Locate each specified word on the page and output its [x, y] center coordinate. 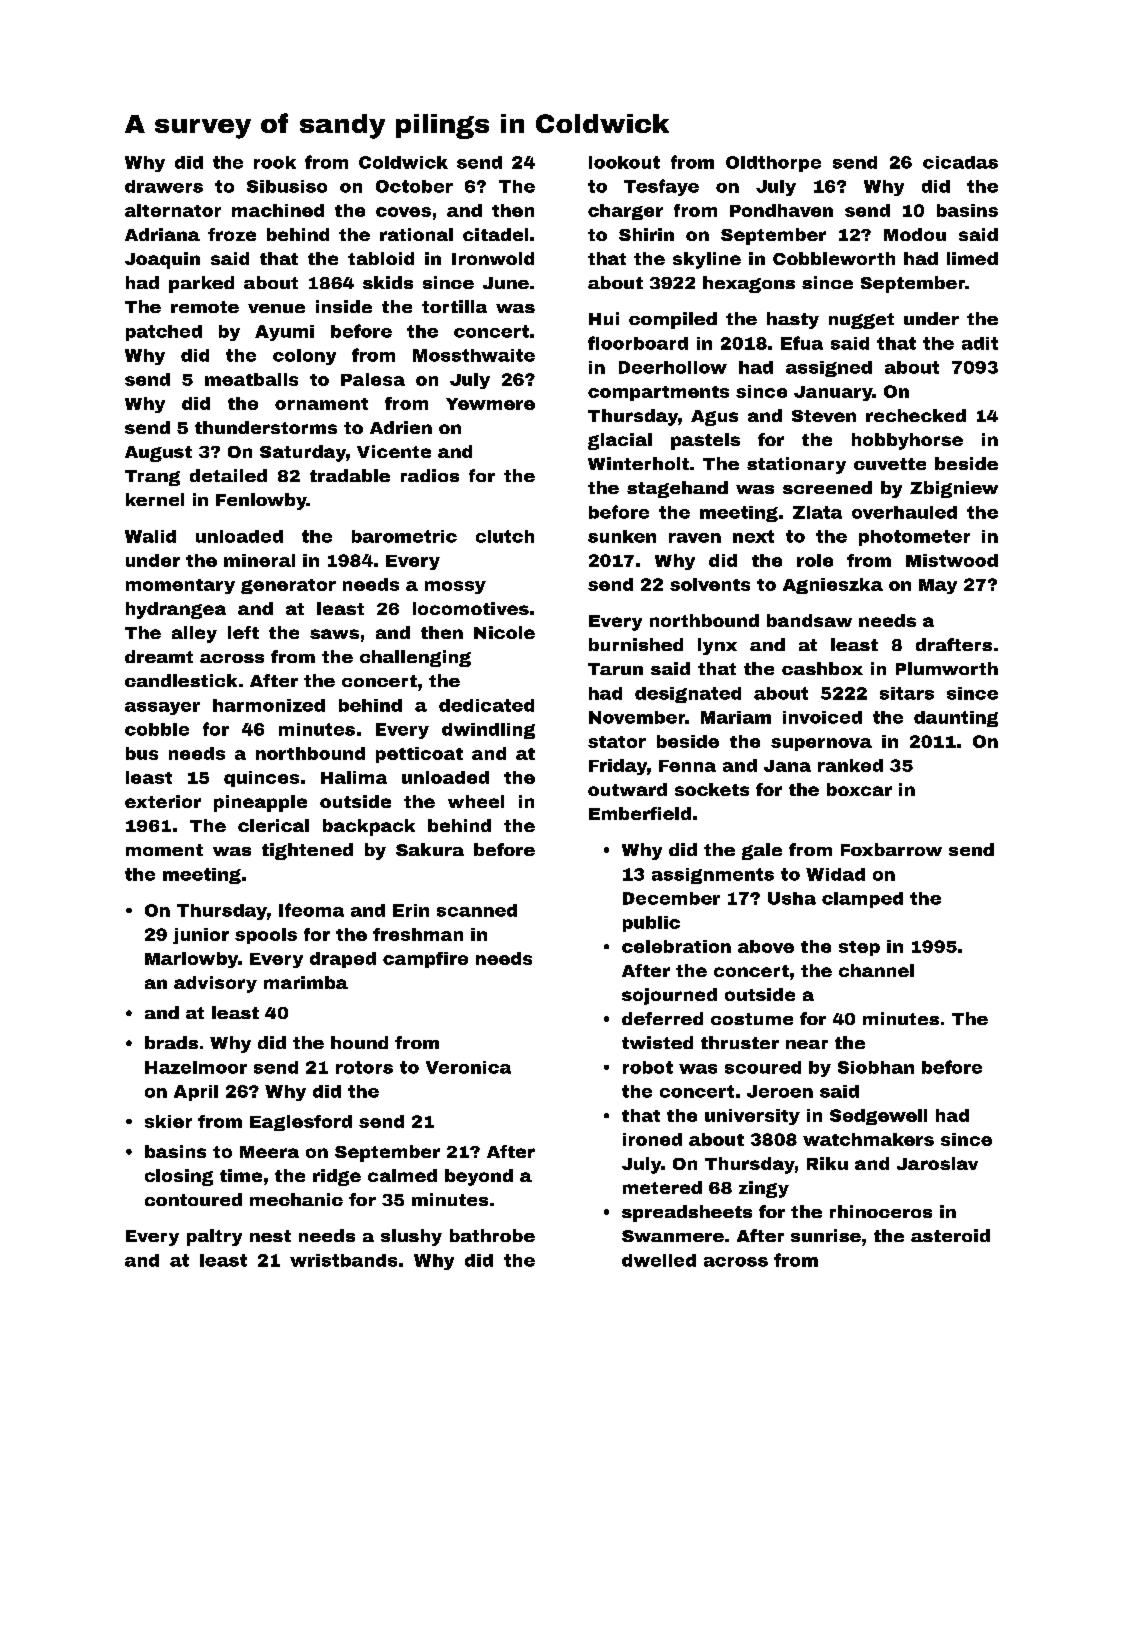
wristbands [343, 1260]
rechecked [916, 415]
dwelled [659, 1260]
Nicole [504, 632]
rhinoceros [881, 1211]
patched [164, 333]
